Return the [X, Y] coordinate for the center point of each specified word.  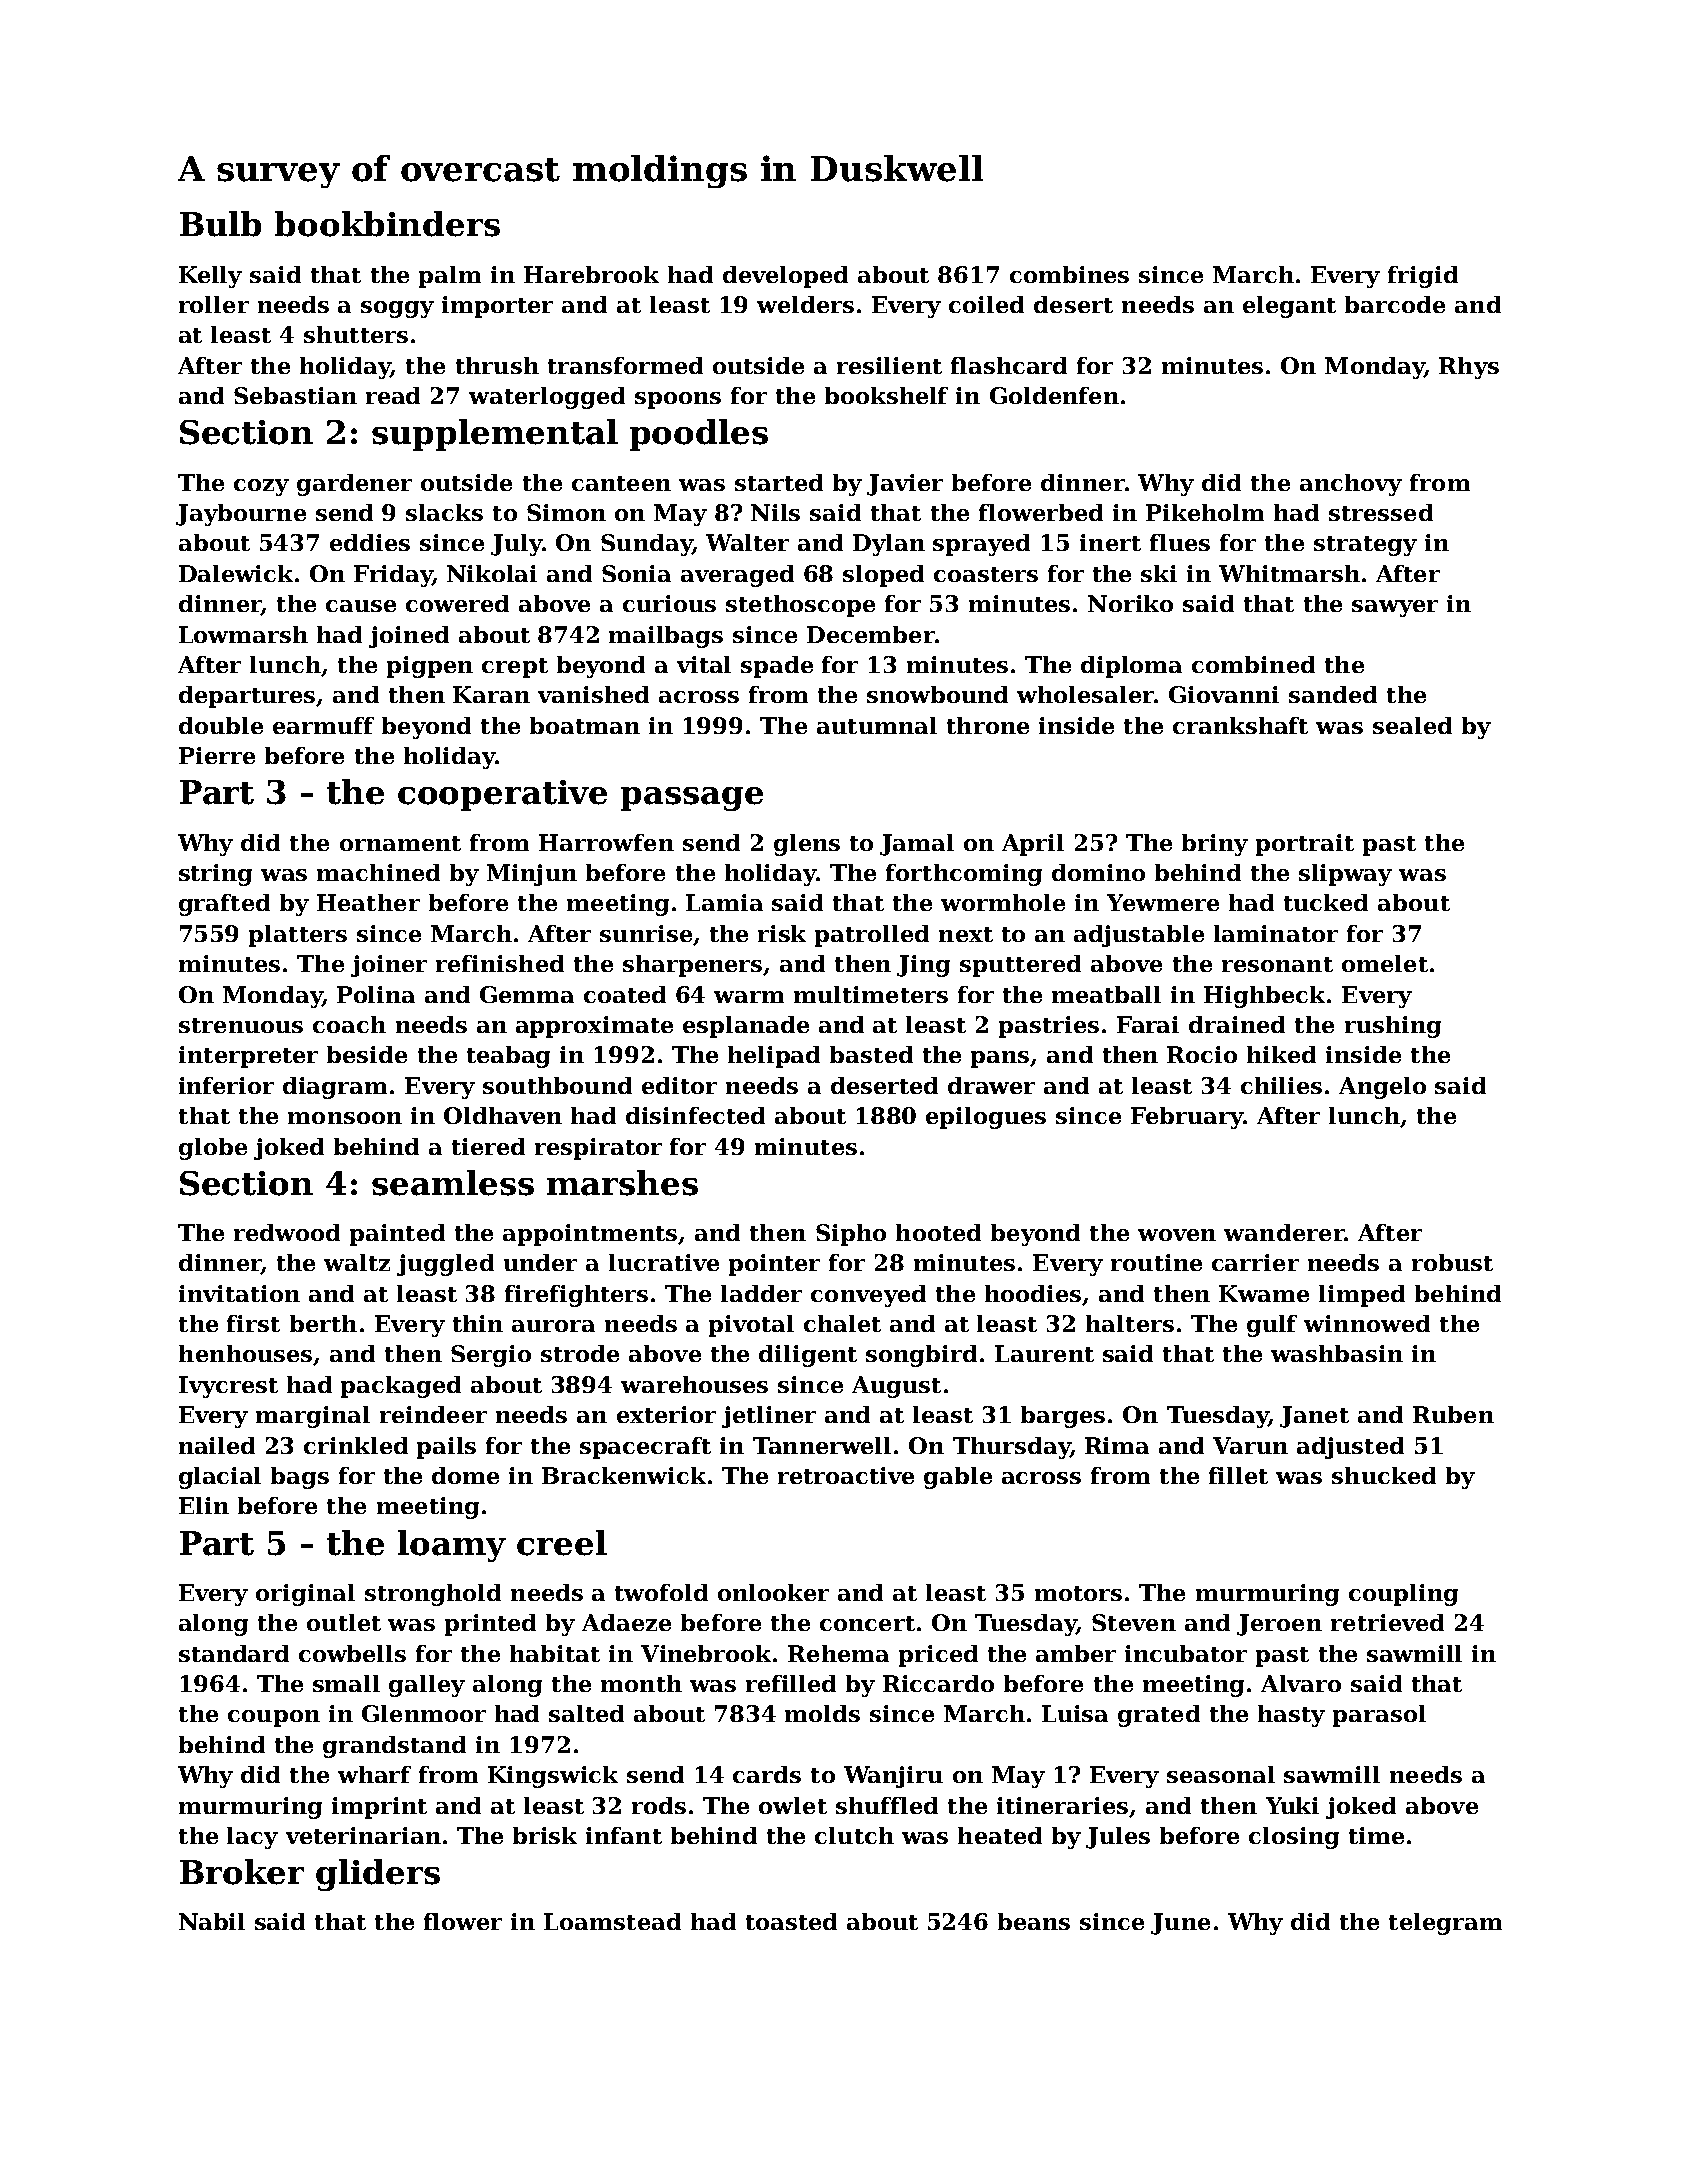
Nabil [212, 1921]
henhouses [245, 1353]
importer [497, 307]
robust [1452, 1262]
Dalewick [236, 573]
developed [785, 277]
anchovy [1351, 485]
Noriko [1130, 603]
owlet [793, 1805]
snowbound [937, 694]
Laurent [1044, 1353]
